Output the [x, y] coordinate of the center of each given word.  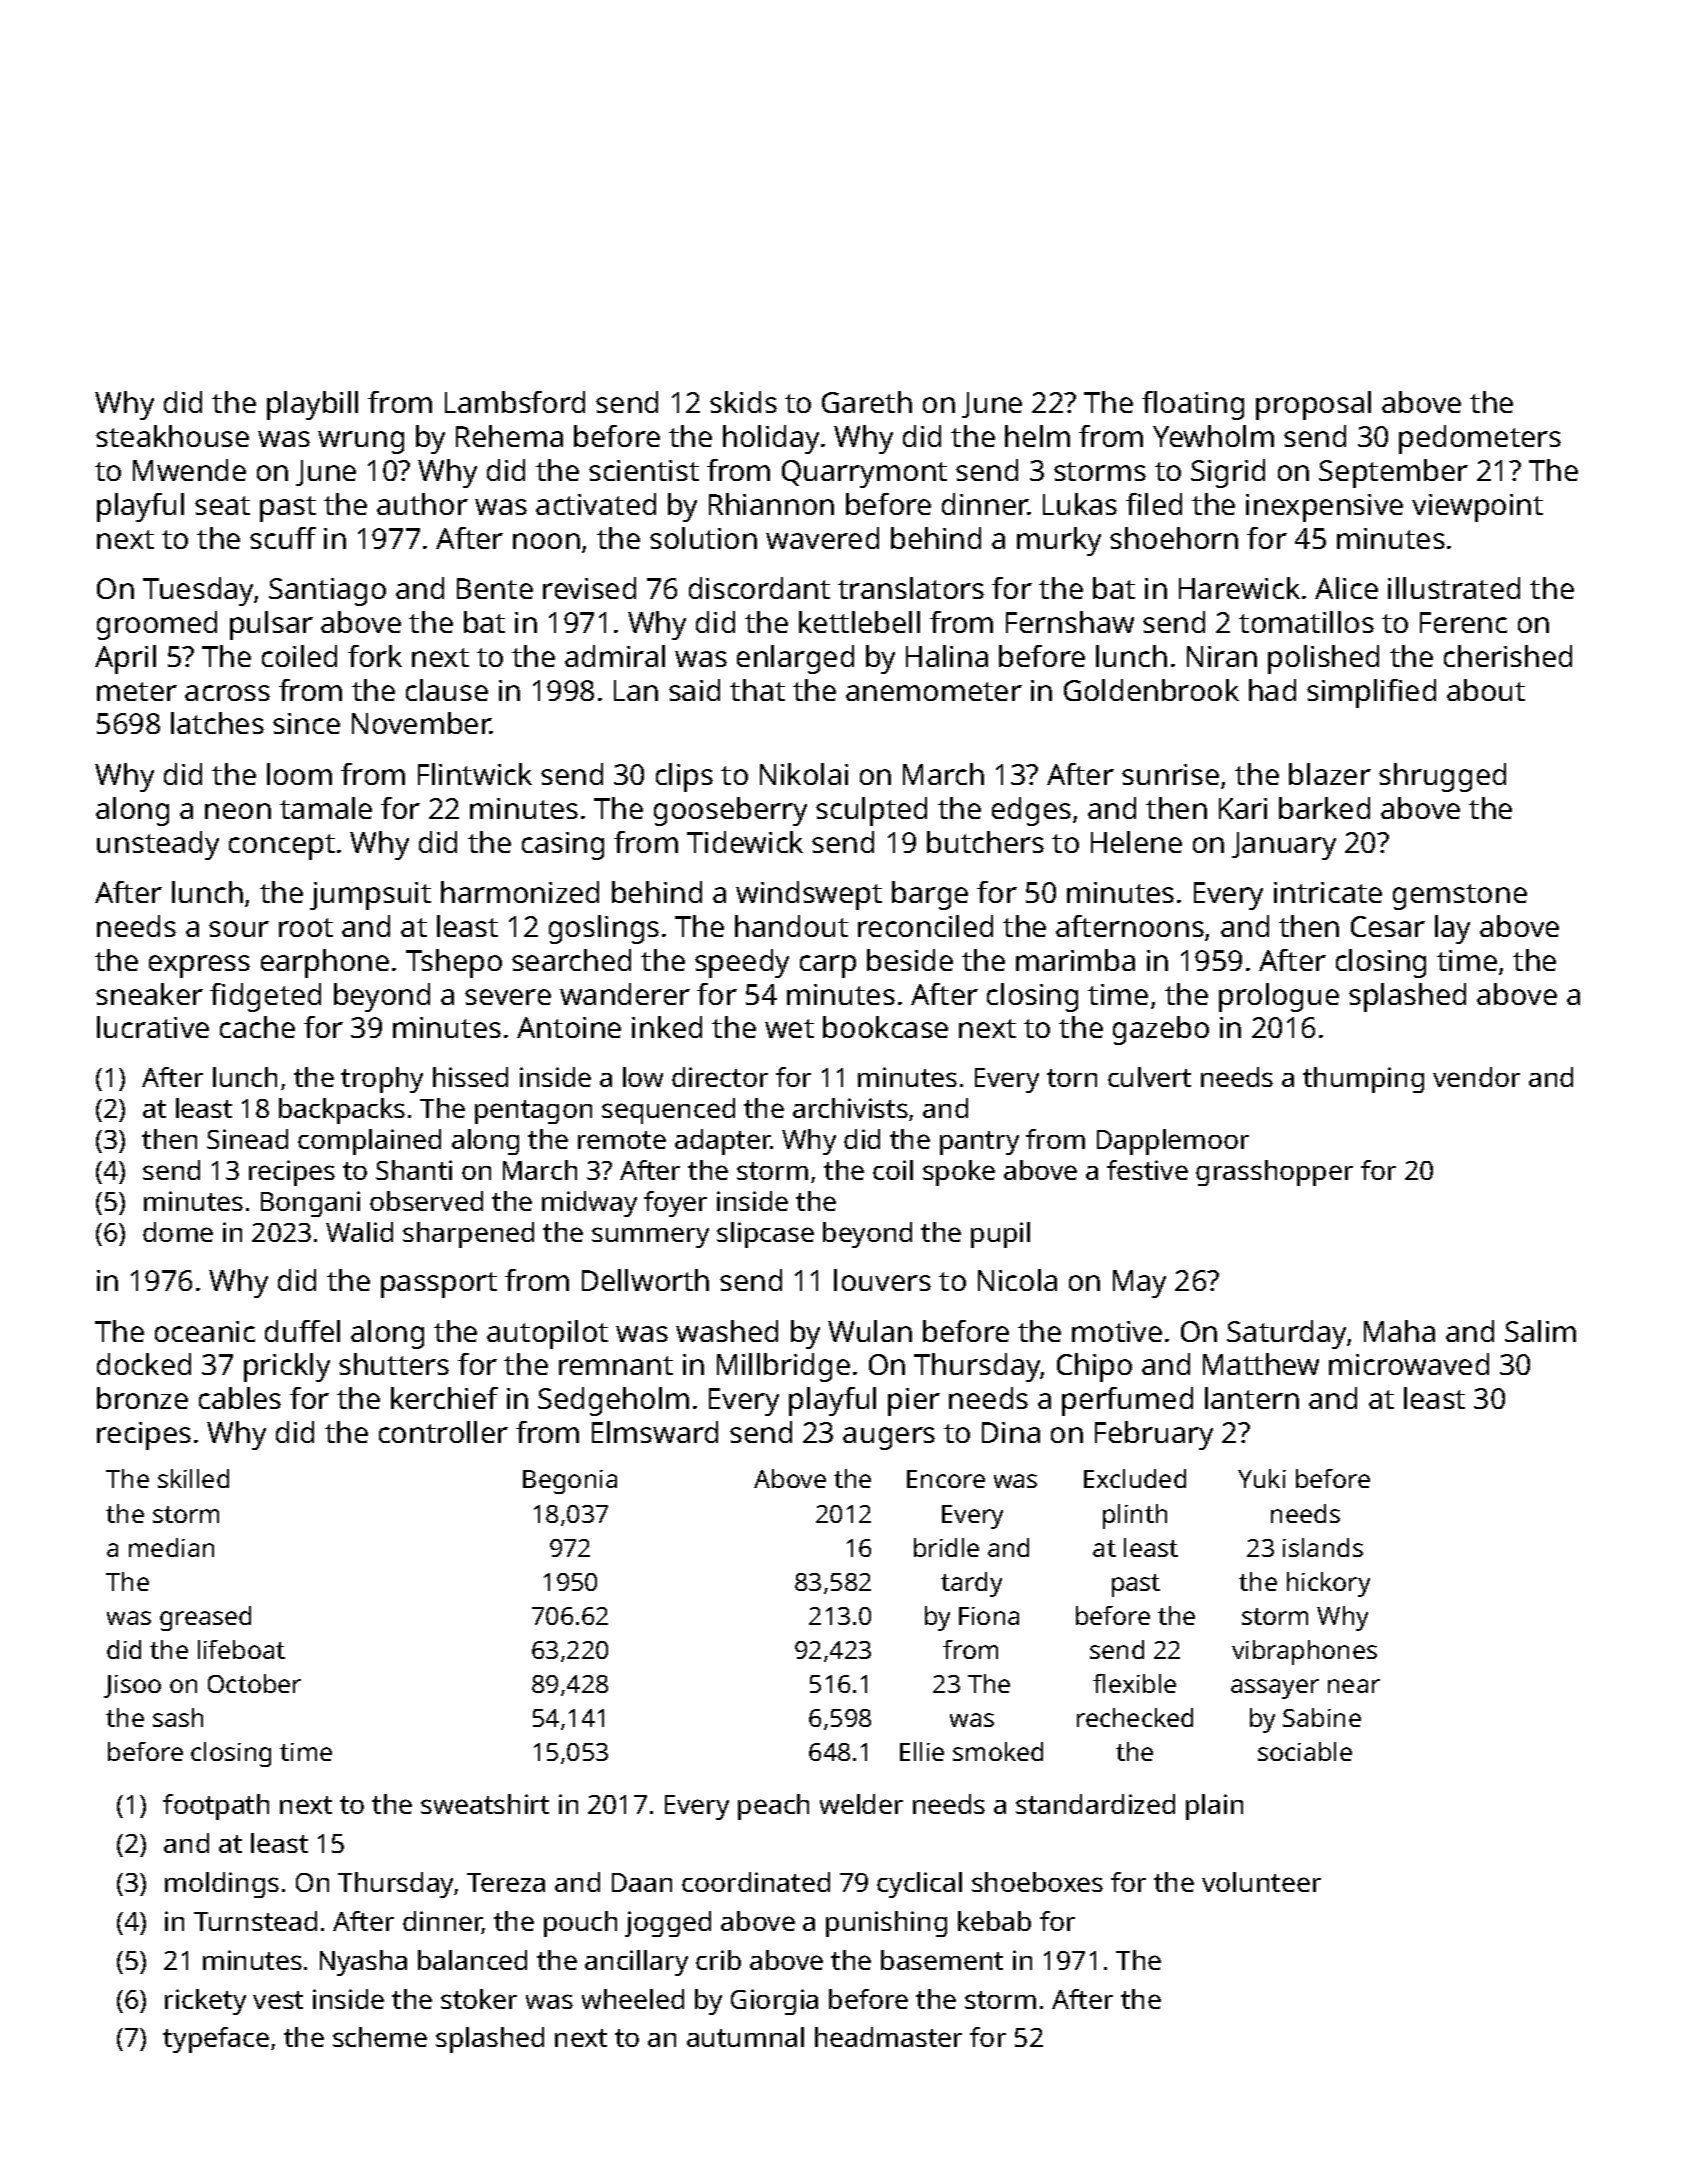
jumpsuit [370, 896]
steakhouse [172, 436]
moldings [222, 1885]
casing [563, 846]
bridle [946, 1547]
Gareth [867, 402]
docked [144, 1364]
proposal [1313, 405]
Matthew [1261, 1364]
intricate [1328, 892]
